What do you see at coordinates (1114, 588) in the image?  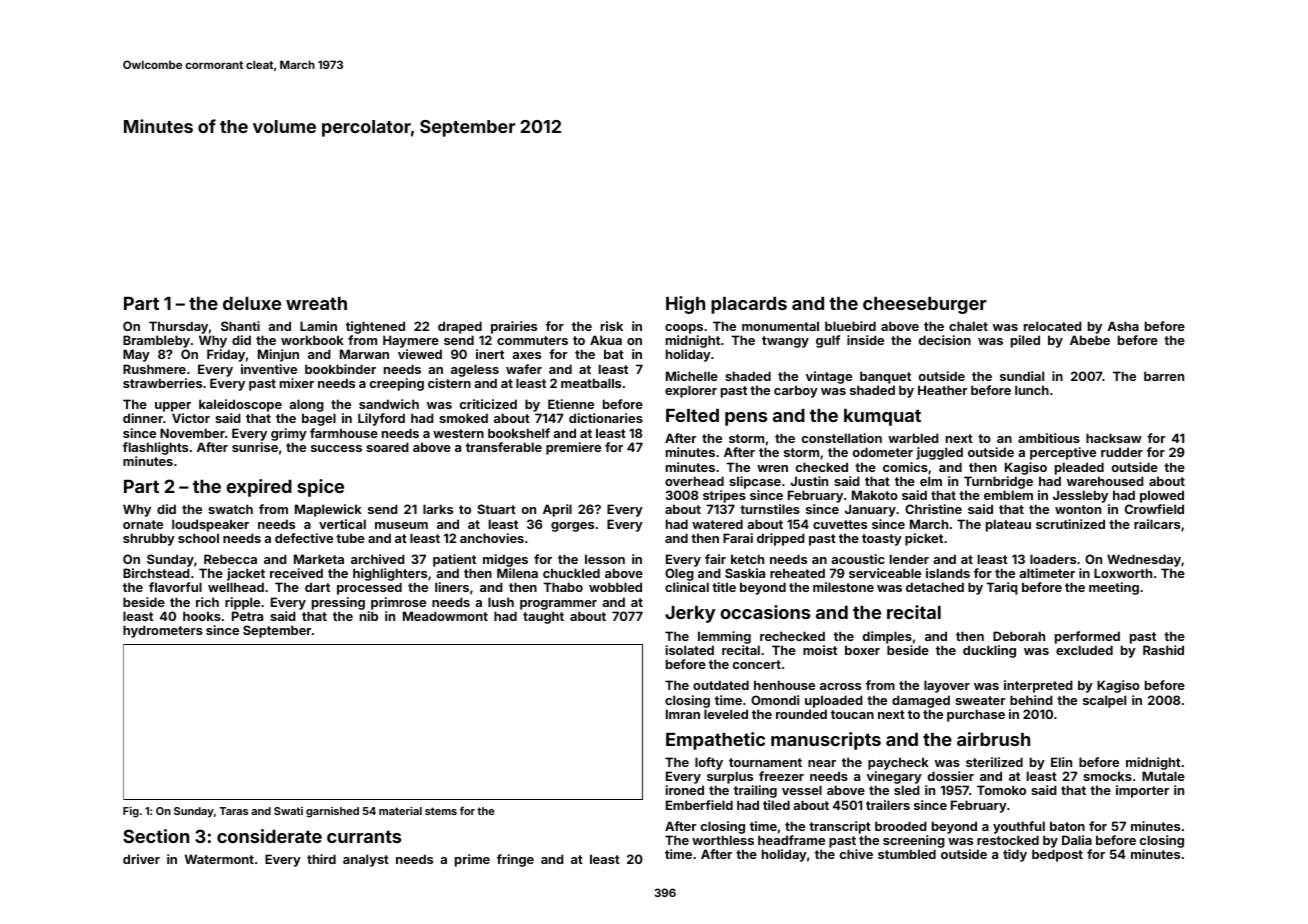 I see `meeting` at bounding box center [1114, 588].
